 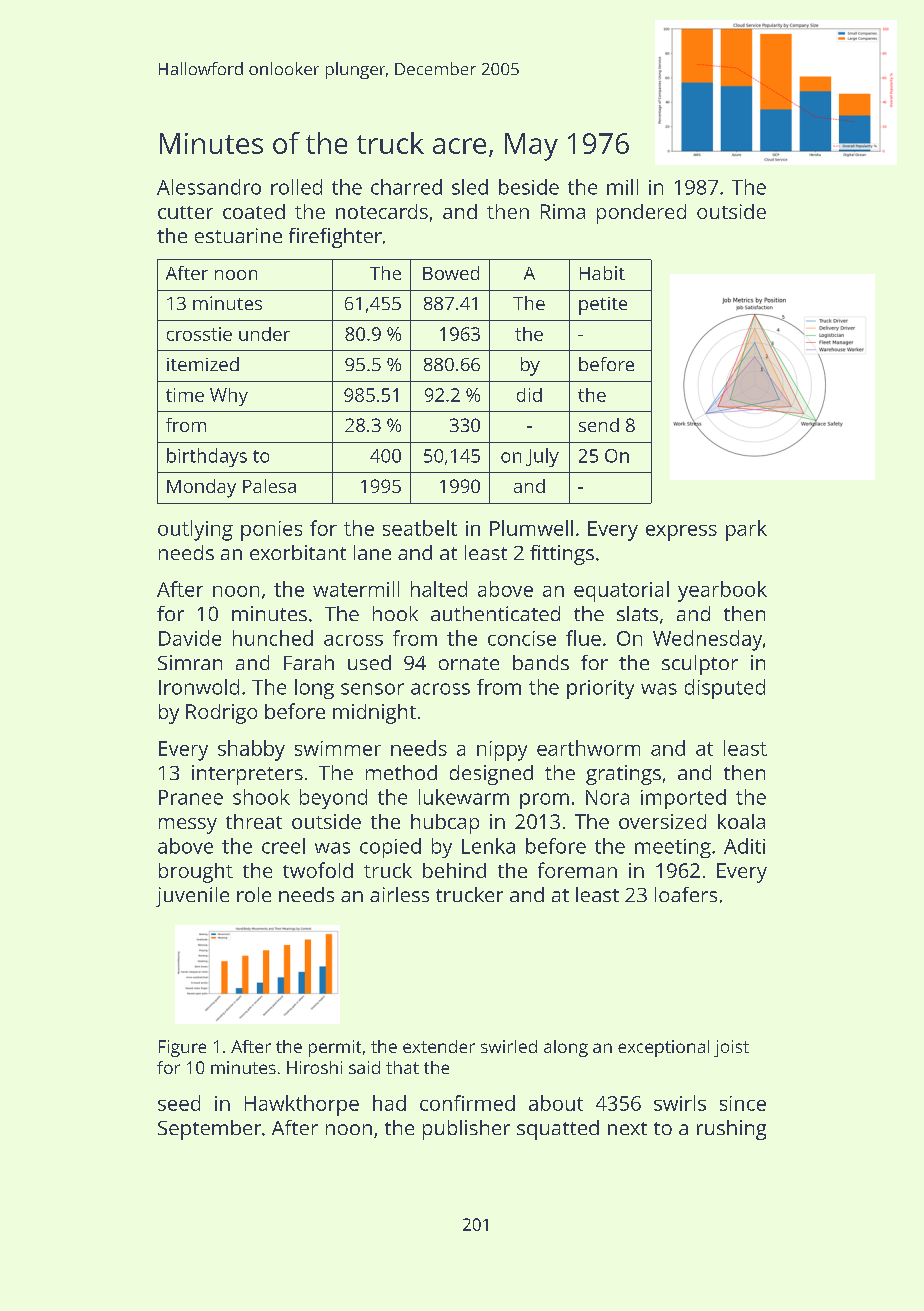 I want to click on halted, so click(x=439, y=589).
